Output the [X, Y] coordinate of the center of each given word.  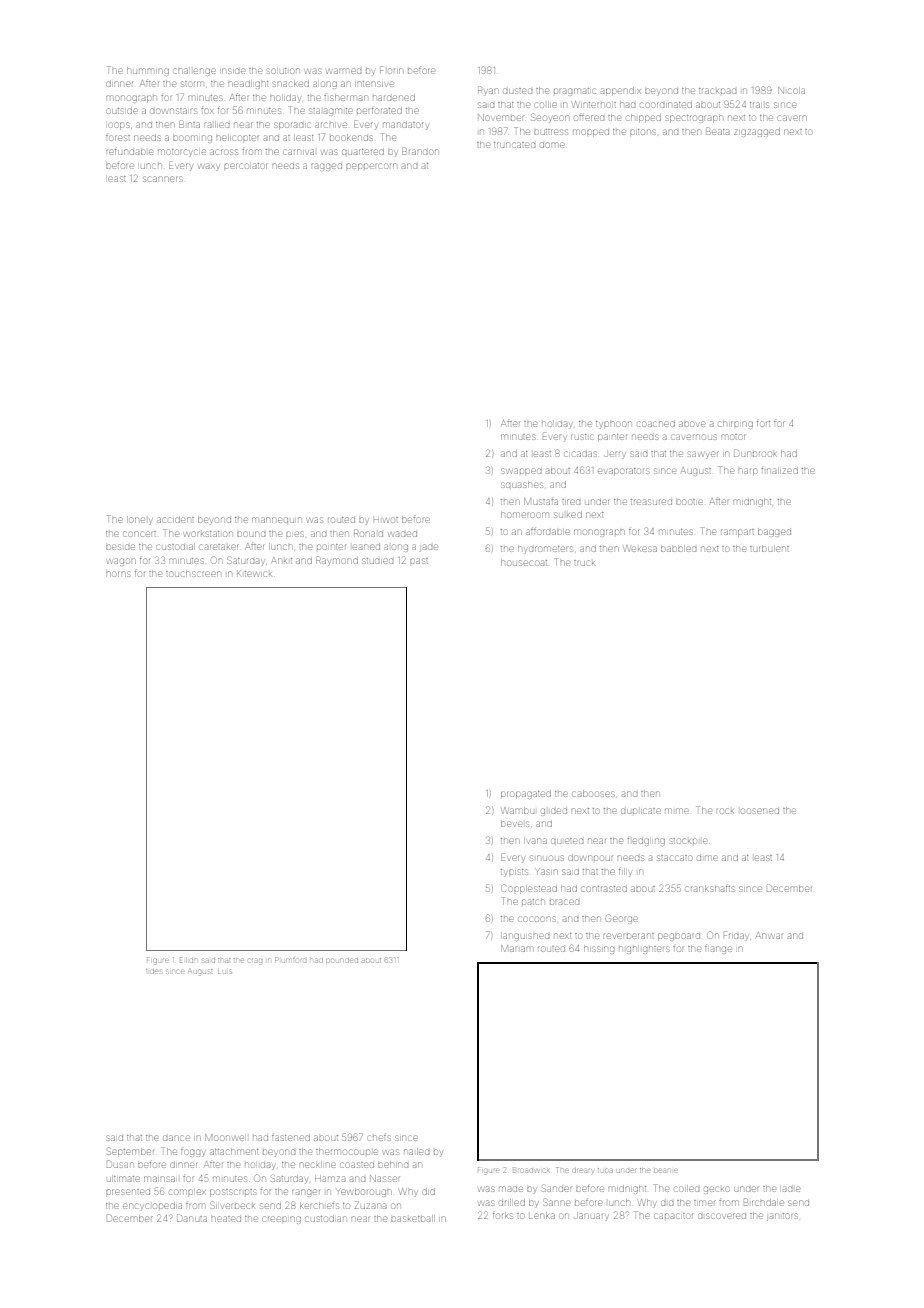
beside [120, 547]
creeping [282, 1220]
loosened [760, 811]
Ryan [488, 91]
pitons [643, 132]
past [419, 561]
